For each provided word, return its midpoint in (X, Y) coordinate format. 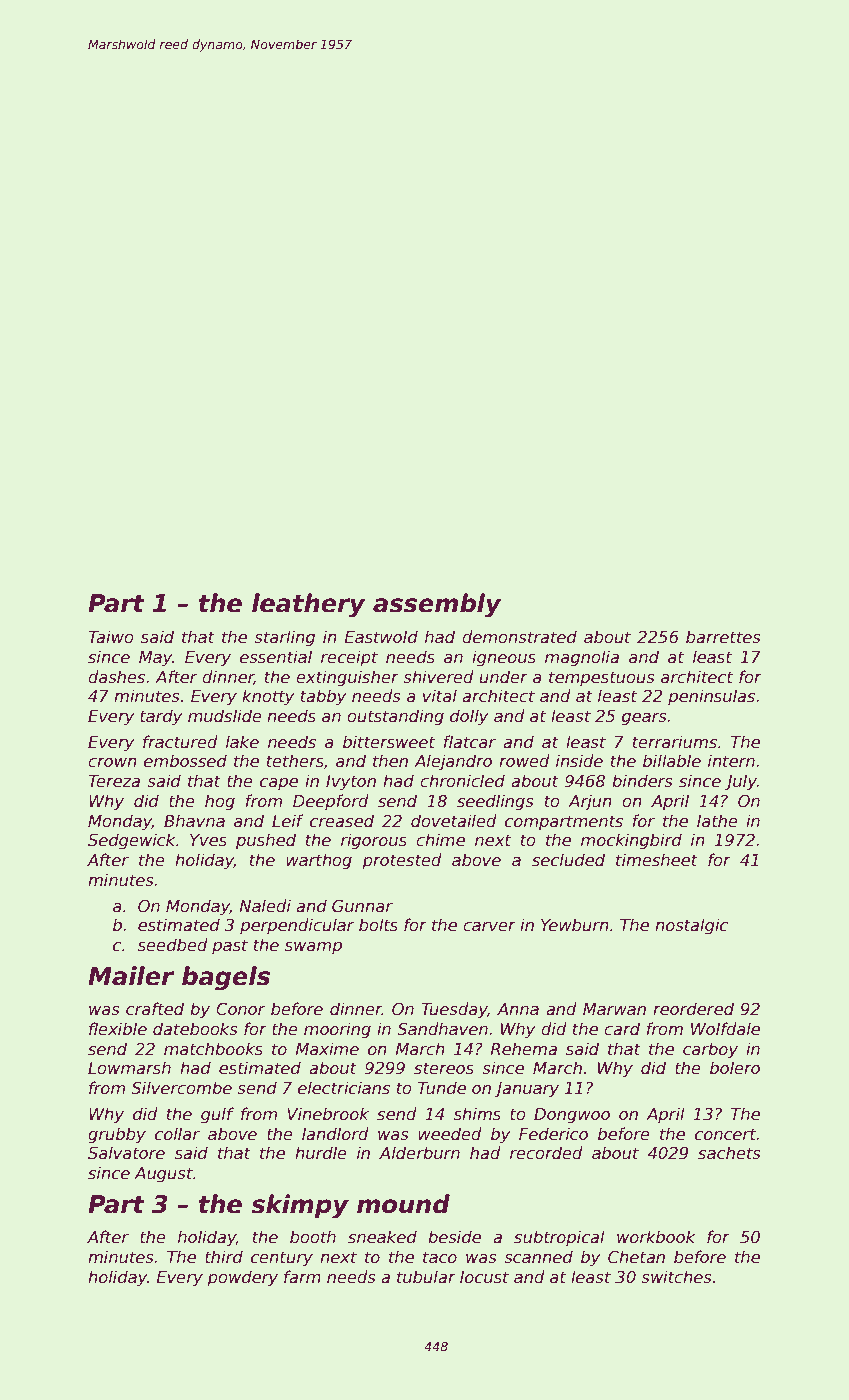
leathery (308, 605)
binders (642, 781)
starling (284, 638)
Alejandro (453, 762)
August (163, 1175)
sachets (729, 1153)
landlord (335, 1134)
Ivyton (351, 783)
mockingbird (631, 841)
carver (489, 927)
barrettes (723, 637)
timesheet (657, 860)
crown (112, 763)
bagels (226, 978)
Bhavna (194, 820)
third (224, 1256)
